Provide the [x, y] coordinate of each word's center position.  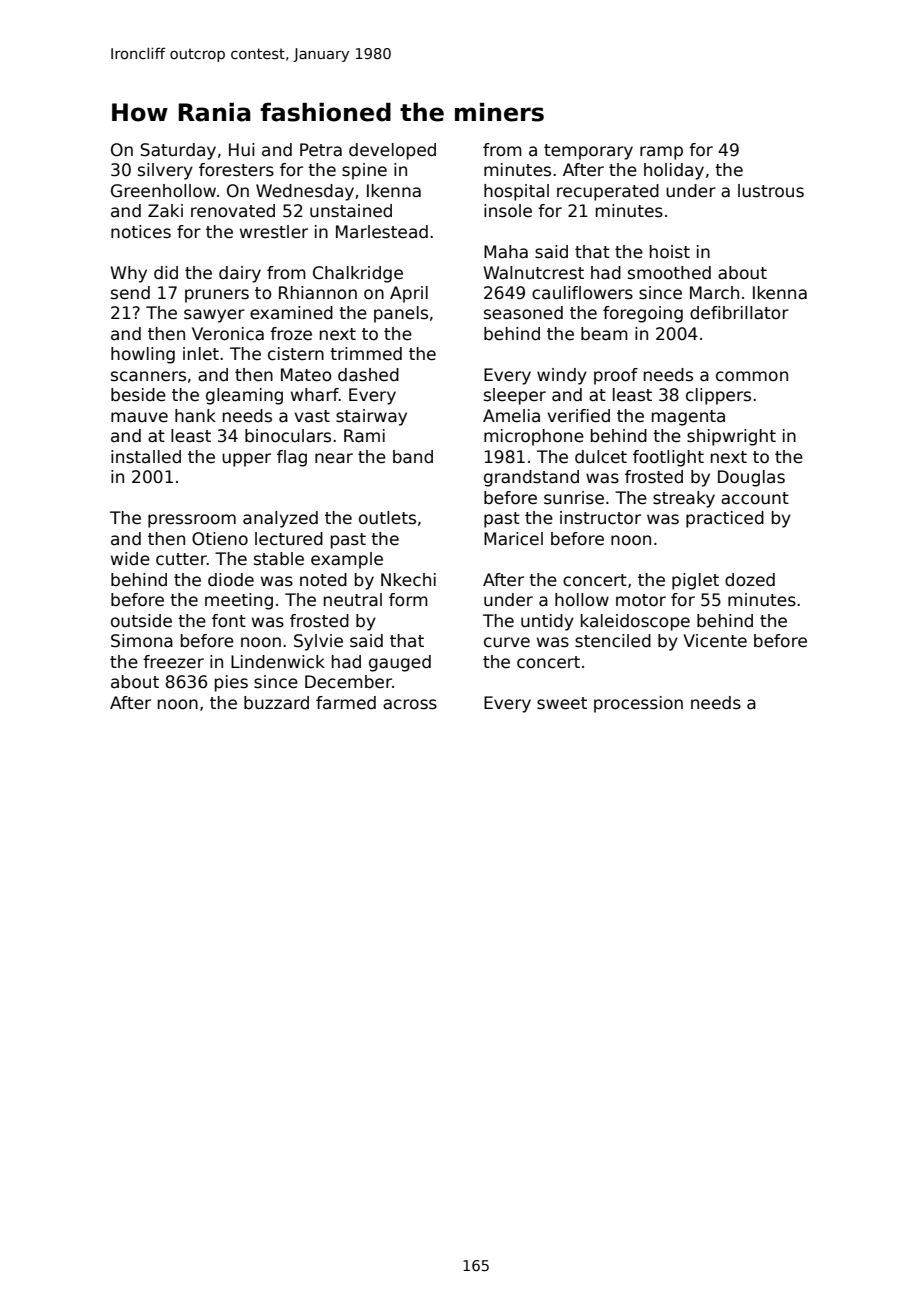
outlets [387, 518]
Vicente [715, 641]
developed [392, 151]
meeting [239, 601]
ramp [661, 153]
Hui [241, 149]
